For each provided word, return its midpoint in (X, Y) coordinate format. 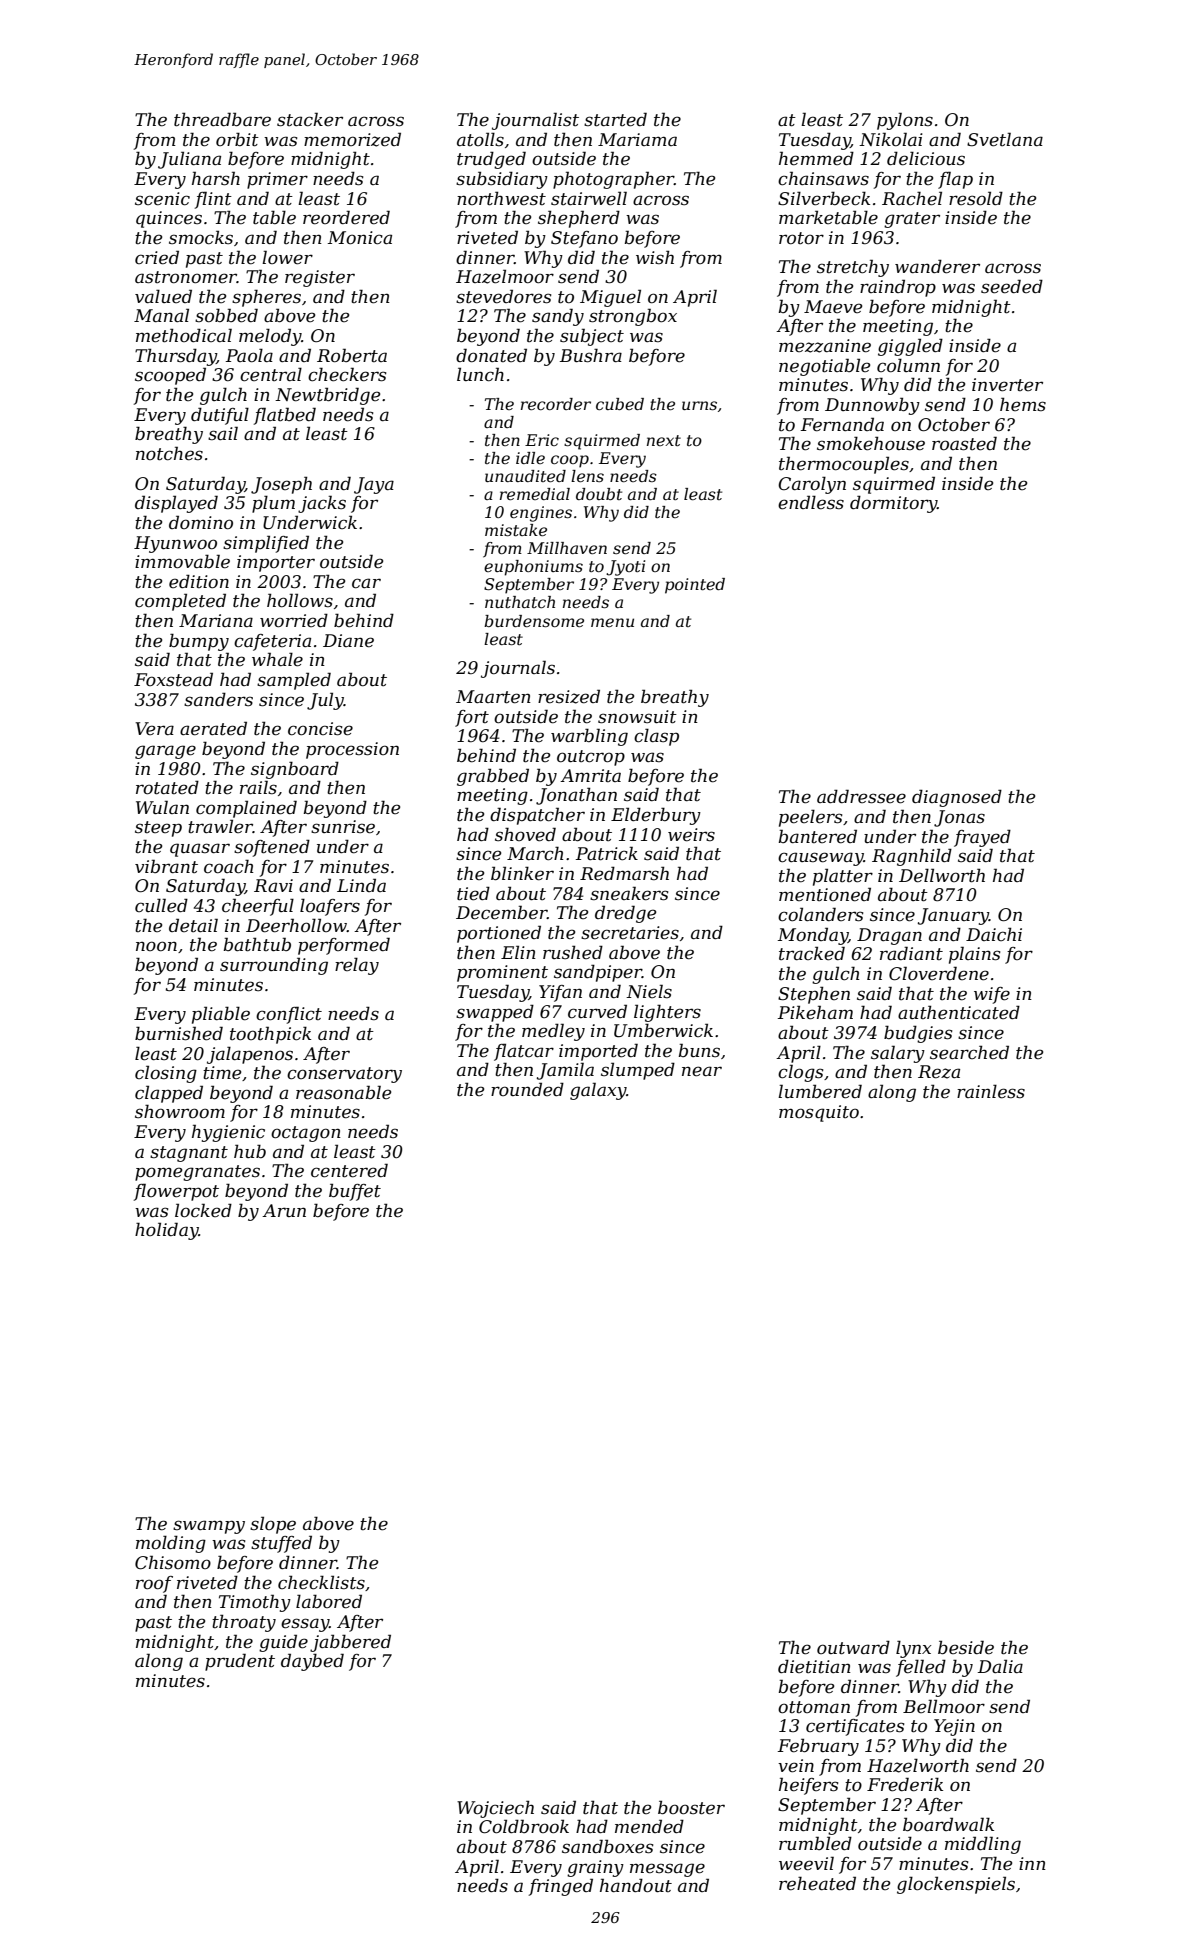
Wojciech (495, 1809)
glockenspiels (956, 1885)
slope (273, 1525)
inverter (1007, 385)
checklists (321, 1582)
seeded (1012, 286)
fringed (560, 1887)
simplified (266, 544)
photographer (613, 180)
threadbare (222, 119)
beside (966, 1647)
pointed (695, 586)
